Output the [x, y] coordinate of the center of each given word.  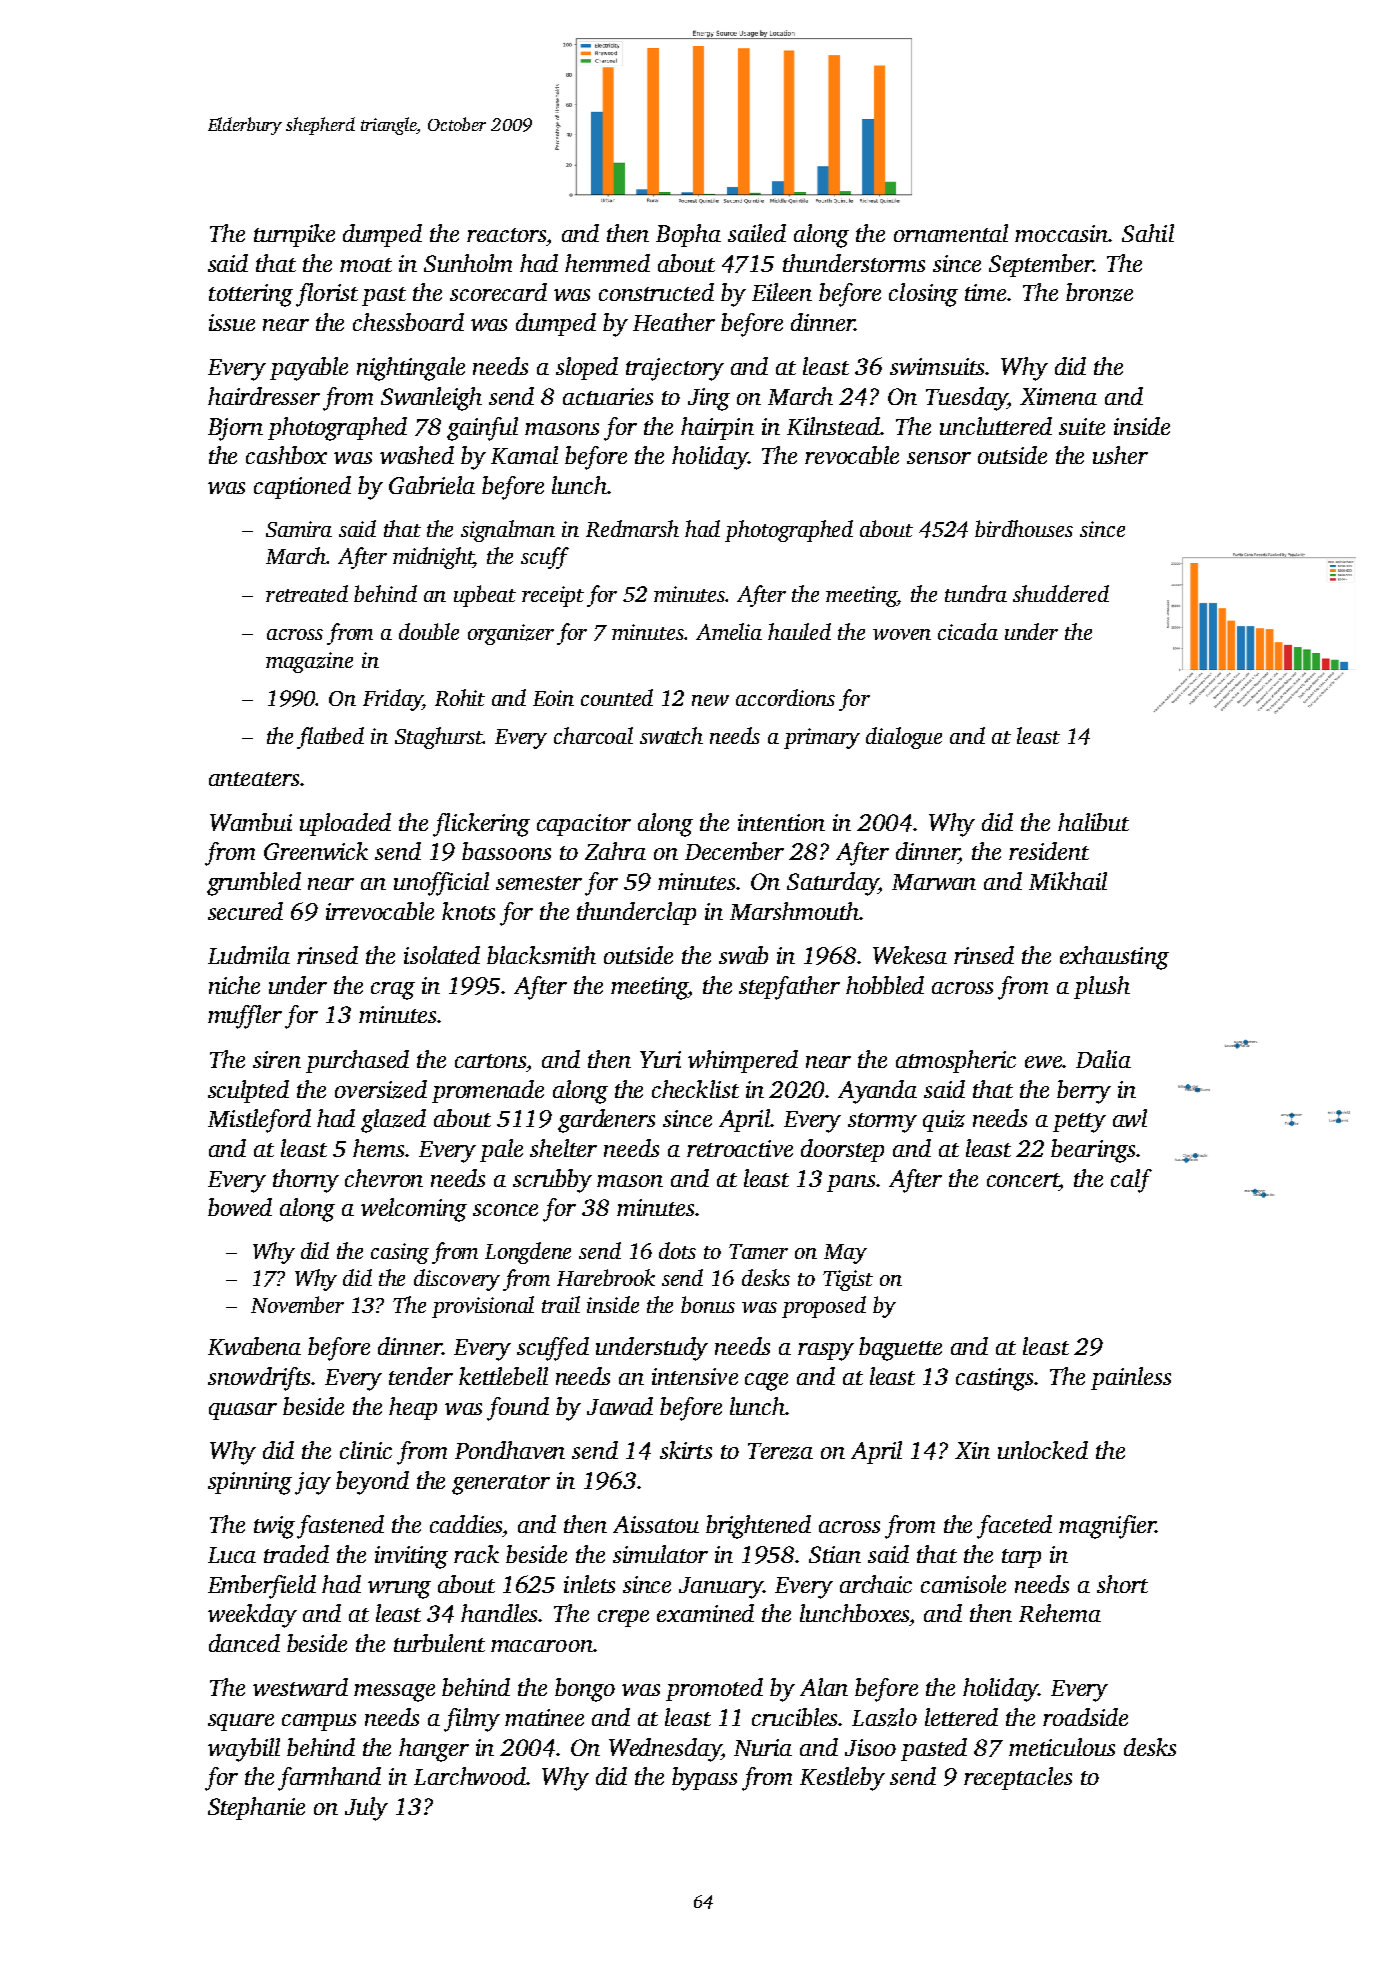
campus [319, 1722]
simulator [660, 1554]
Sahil [1148, 233]
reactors [506, 235]
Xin [972, 1450]
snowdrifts [259, 1379]
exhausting [1114, 958]
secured [245, 911]
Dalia [1103, 1059]
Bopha [688, 235]
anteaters [254, 779]
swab [743, 955]
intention [781, 822]
